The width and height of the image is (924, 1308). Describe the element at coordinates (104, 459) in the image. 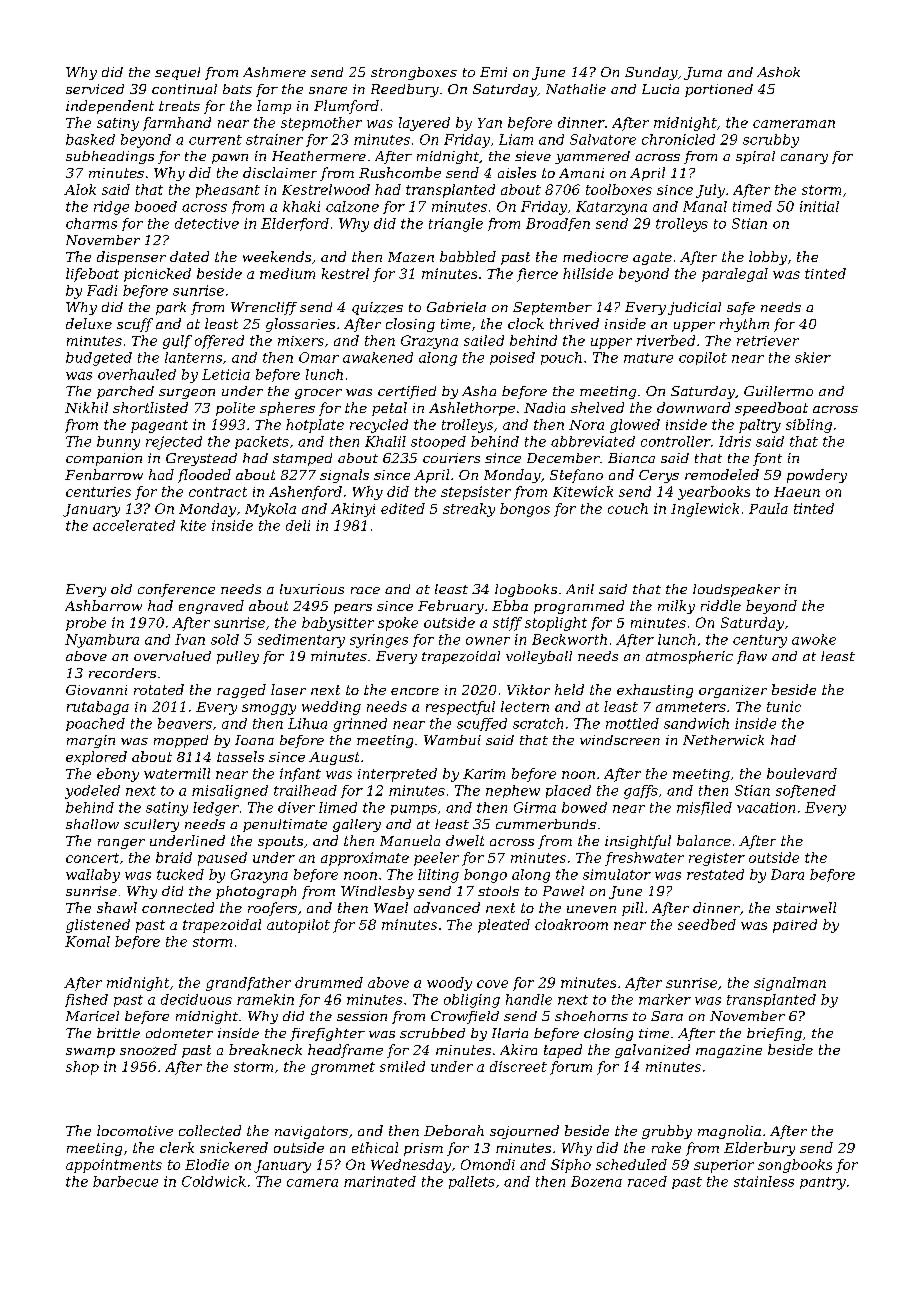

I see `companion` at that location.
